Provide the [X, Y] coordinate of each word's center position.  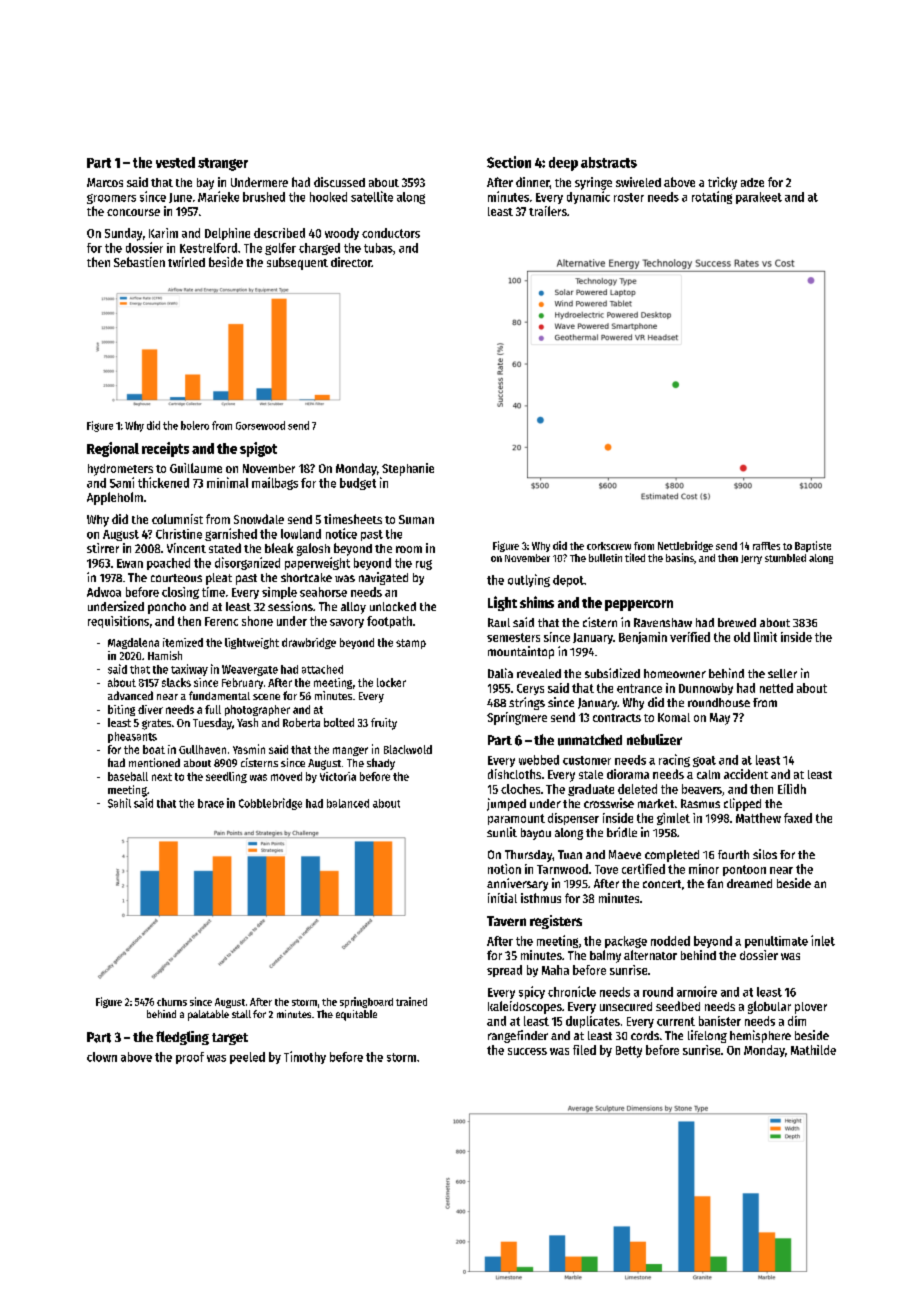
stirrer [103, 548]
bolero [195, 425]
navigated [383, 578]
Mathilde [813, 1050]
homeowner [675, 673]
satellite [372, 196]
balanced [348, 803]
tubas [378, 248]
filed [584, 1050]
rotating [712, 197]
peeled [247, 1058]
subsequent [297, 263]
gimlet [673, 819]
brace [211, 803]
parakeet [759, 198]
